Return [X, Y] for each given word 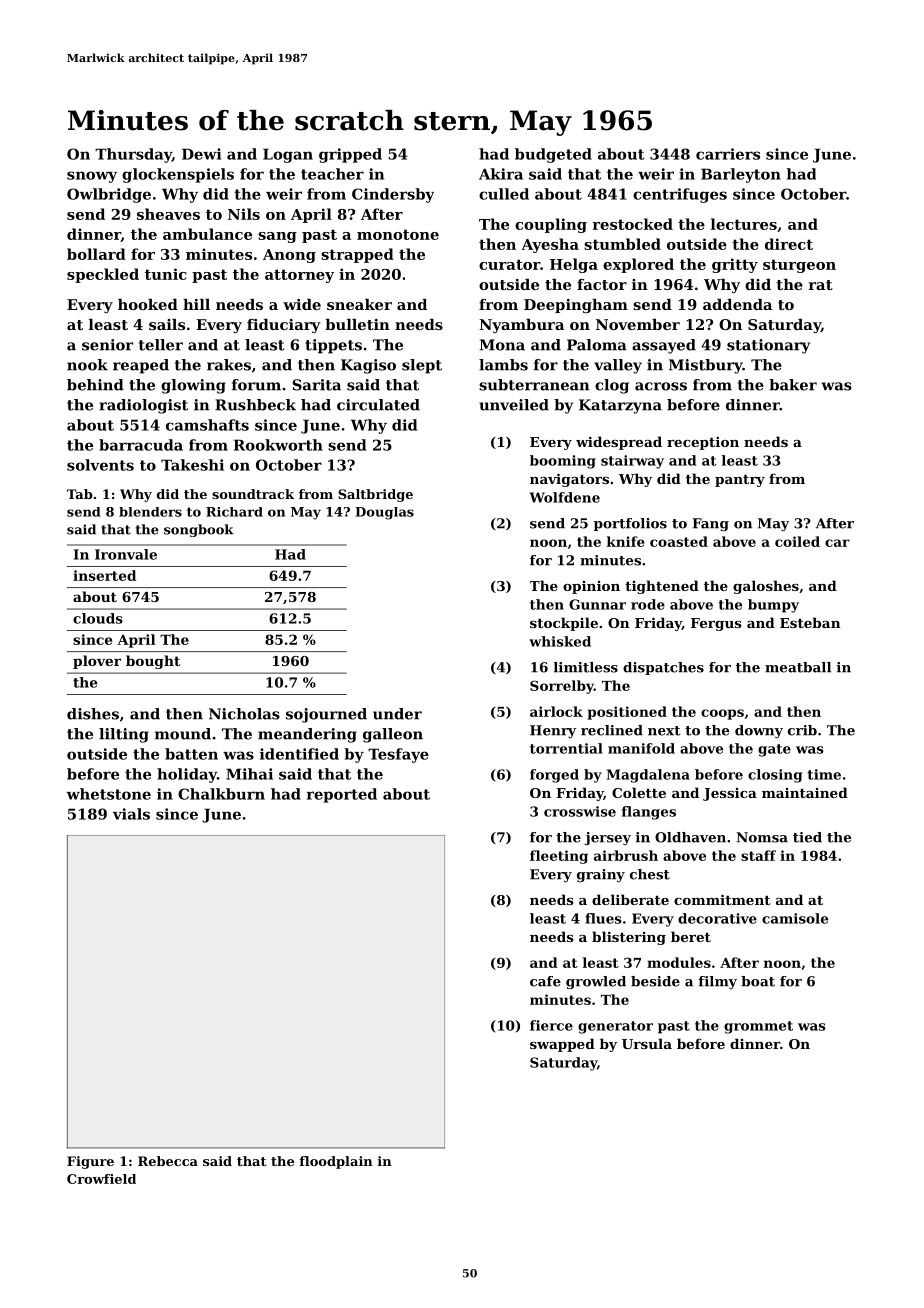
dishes [93, 714]
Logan [288, 155]
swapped [562, 1045]
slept [422, 366]
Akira [501, 174]
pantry [740, 481]
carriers [728, 154]
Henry [553, 731]
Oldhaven [690, 837]
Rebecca [168, 1161]
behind [95, 385]
